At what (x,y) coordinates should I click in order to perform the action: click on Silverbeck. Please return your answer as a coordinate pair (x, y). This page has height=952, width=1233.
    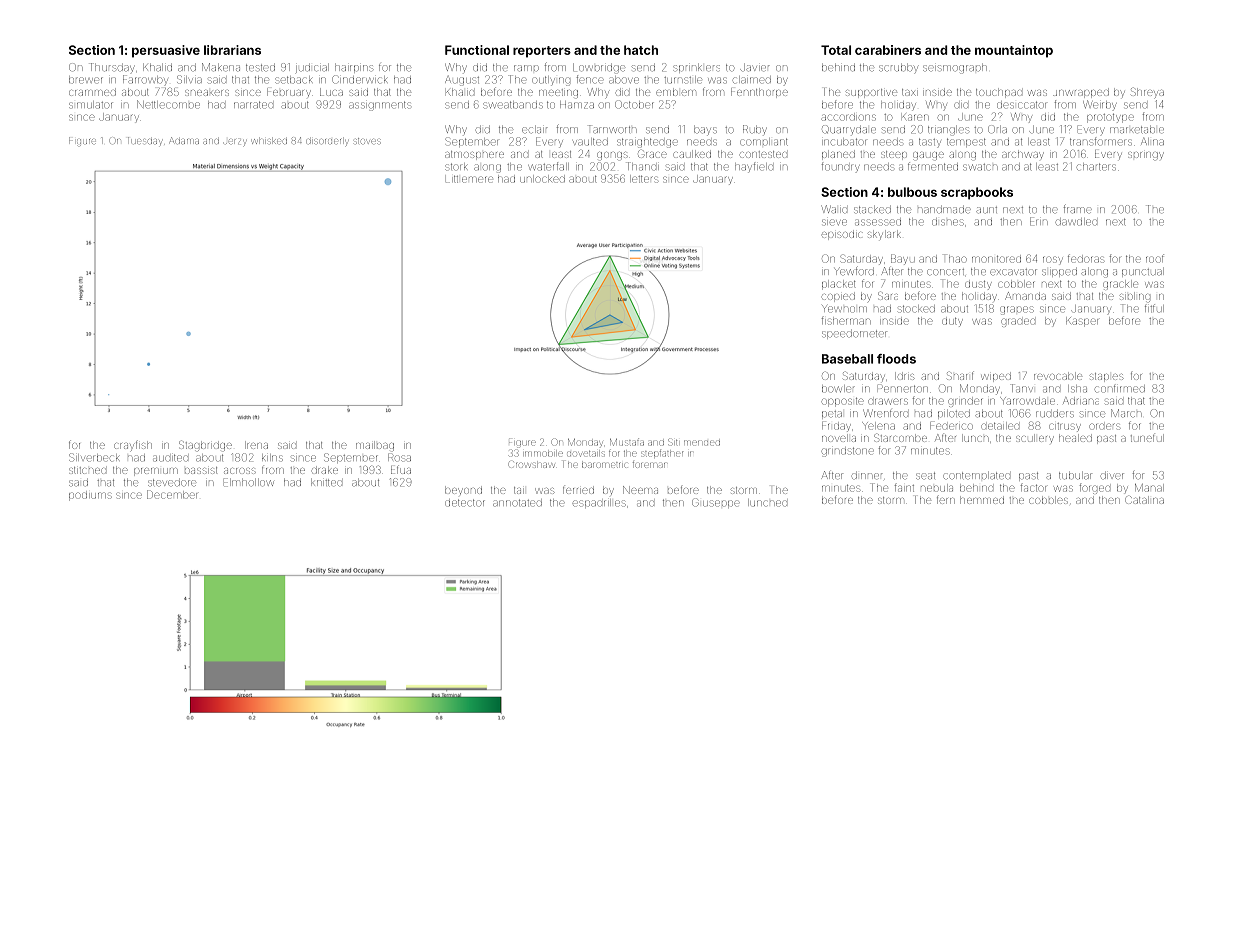
    Looking at the image, I should click on (94, 457).
